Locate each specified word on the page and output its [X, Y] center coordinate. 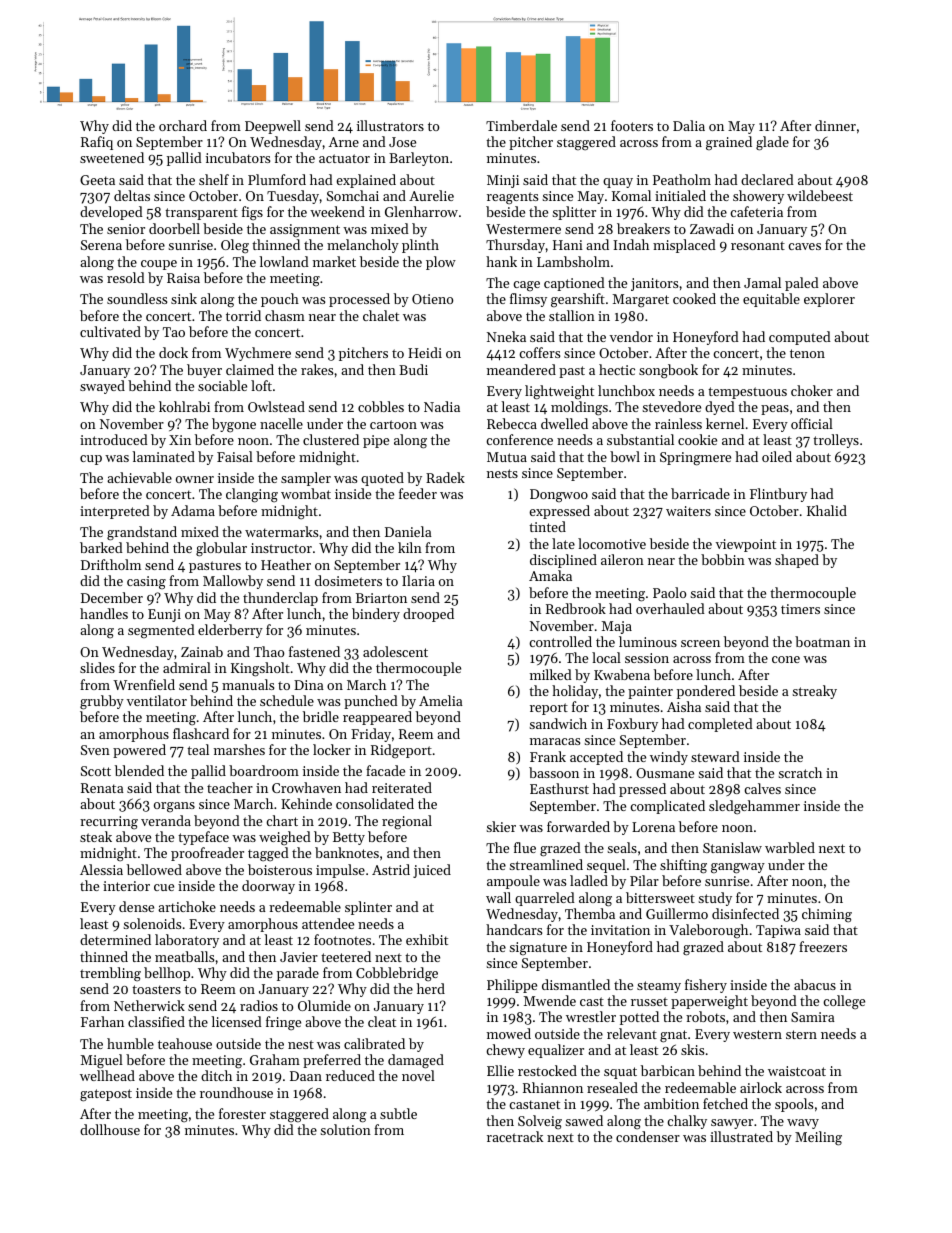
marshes [239, 749]
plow [441, 263]
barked [101, 547]
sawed [584, 1120]
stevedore [671, 406]
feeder [418, 493]
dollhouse [110, 1129]
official [812, 423]
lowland [284, 261]
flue [525, 847]
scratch [800, 772]
